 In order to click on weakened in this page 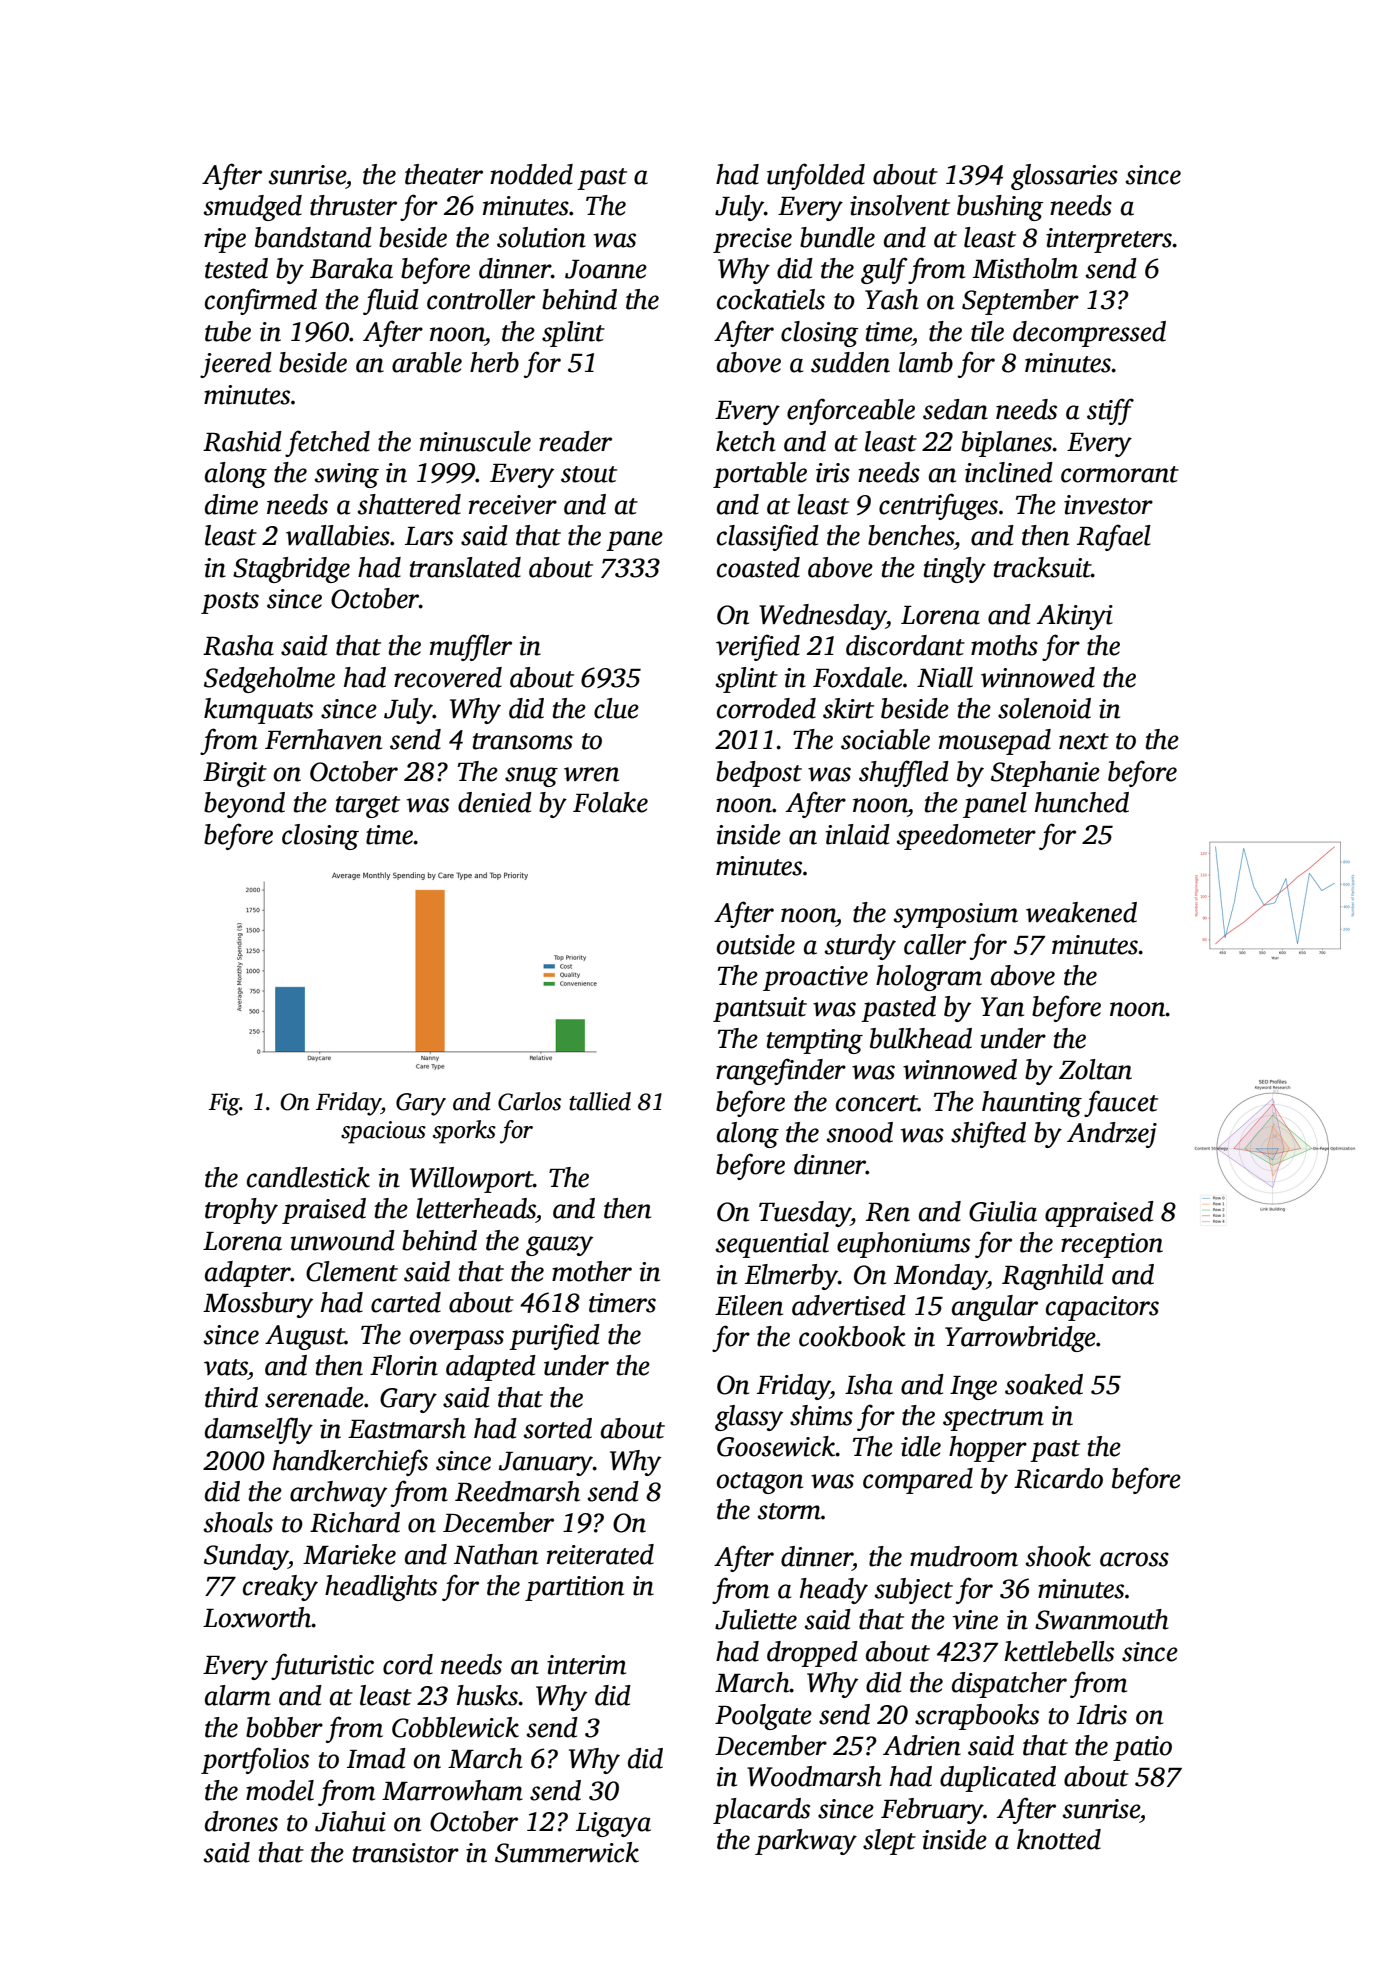, I will do `click(1081, 912)`.
